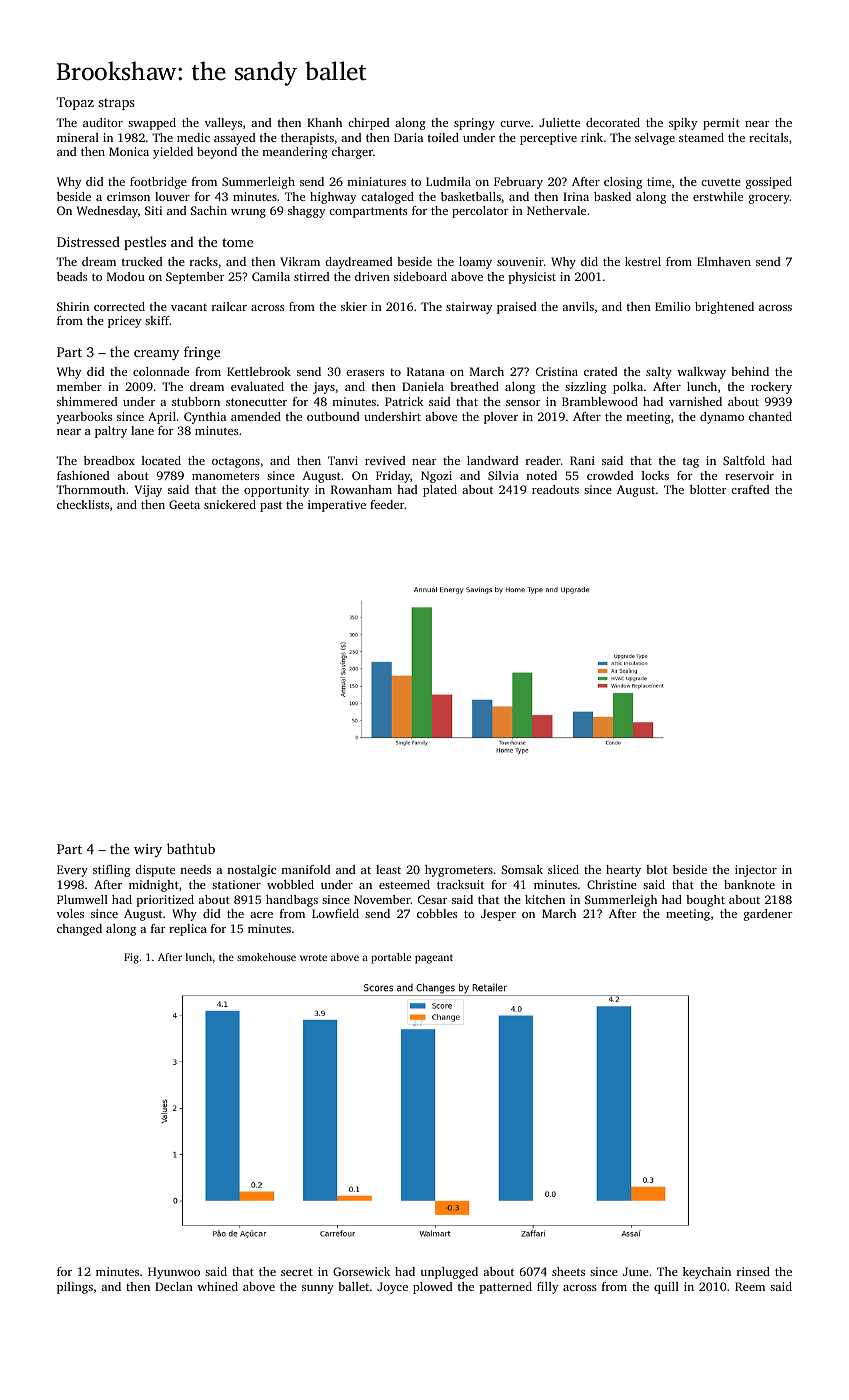 Image resolution: width=849 pixels, height=1400 pixels. I want to click on Distressed, so click(88, 241).
